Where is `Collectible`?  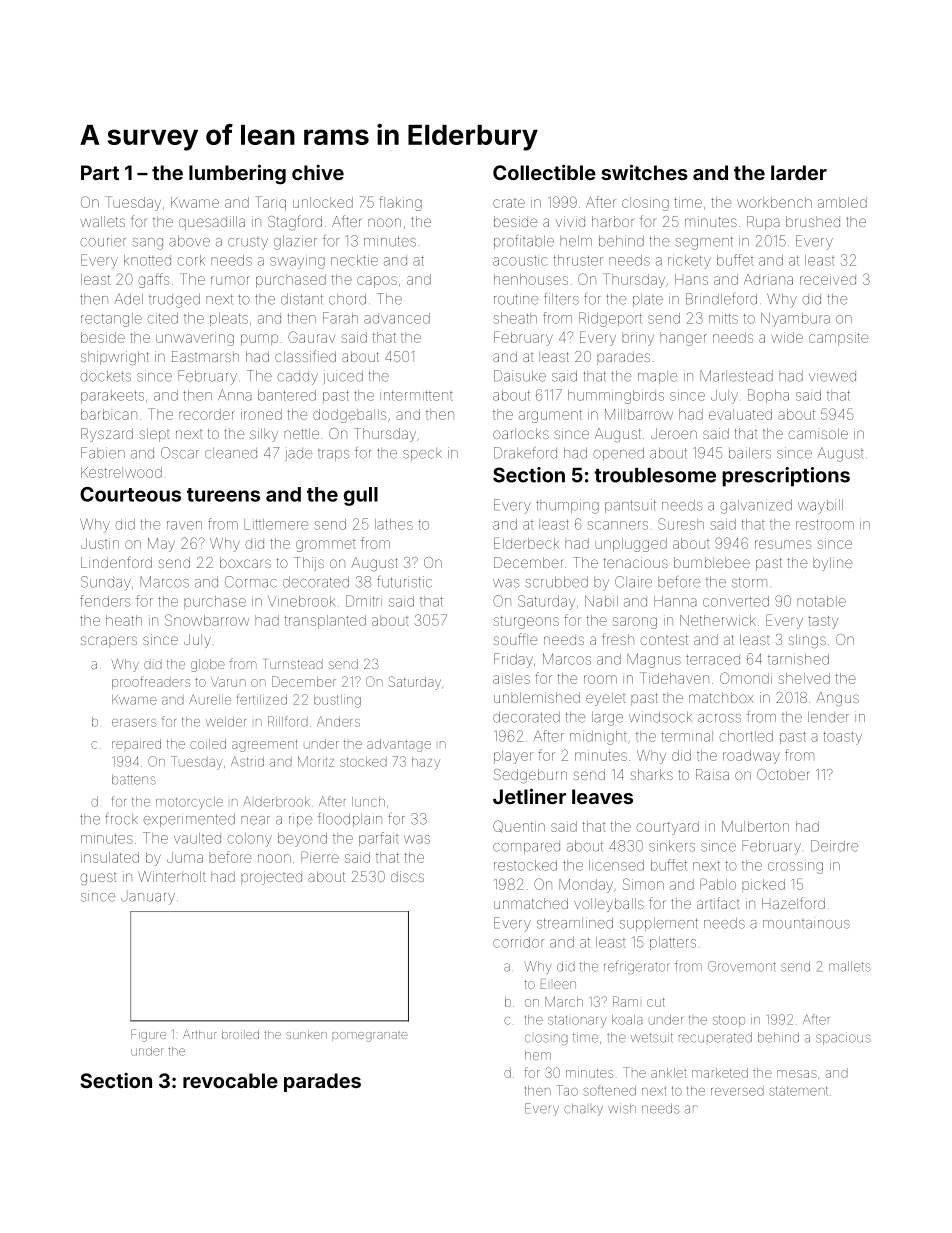
Collectible is located at coordinates (544, 172).
